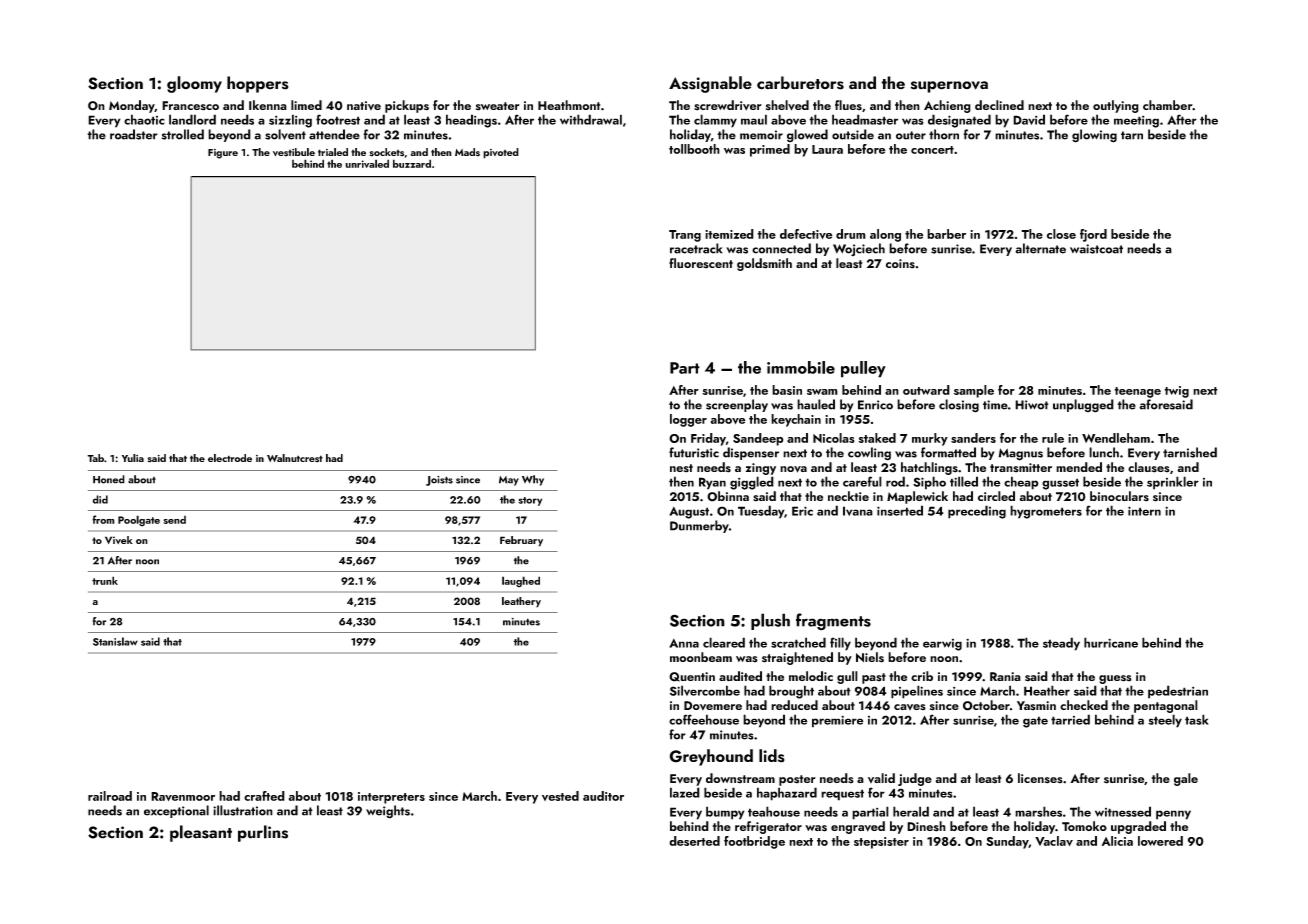 Image resolution: width=1308 pixels, height=924 pixels. Describe the element at coordinates (412, 163) in the document. I see `buzzard` at that location.
